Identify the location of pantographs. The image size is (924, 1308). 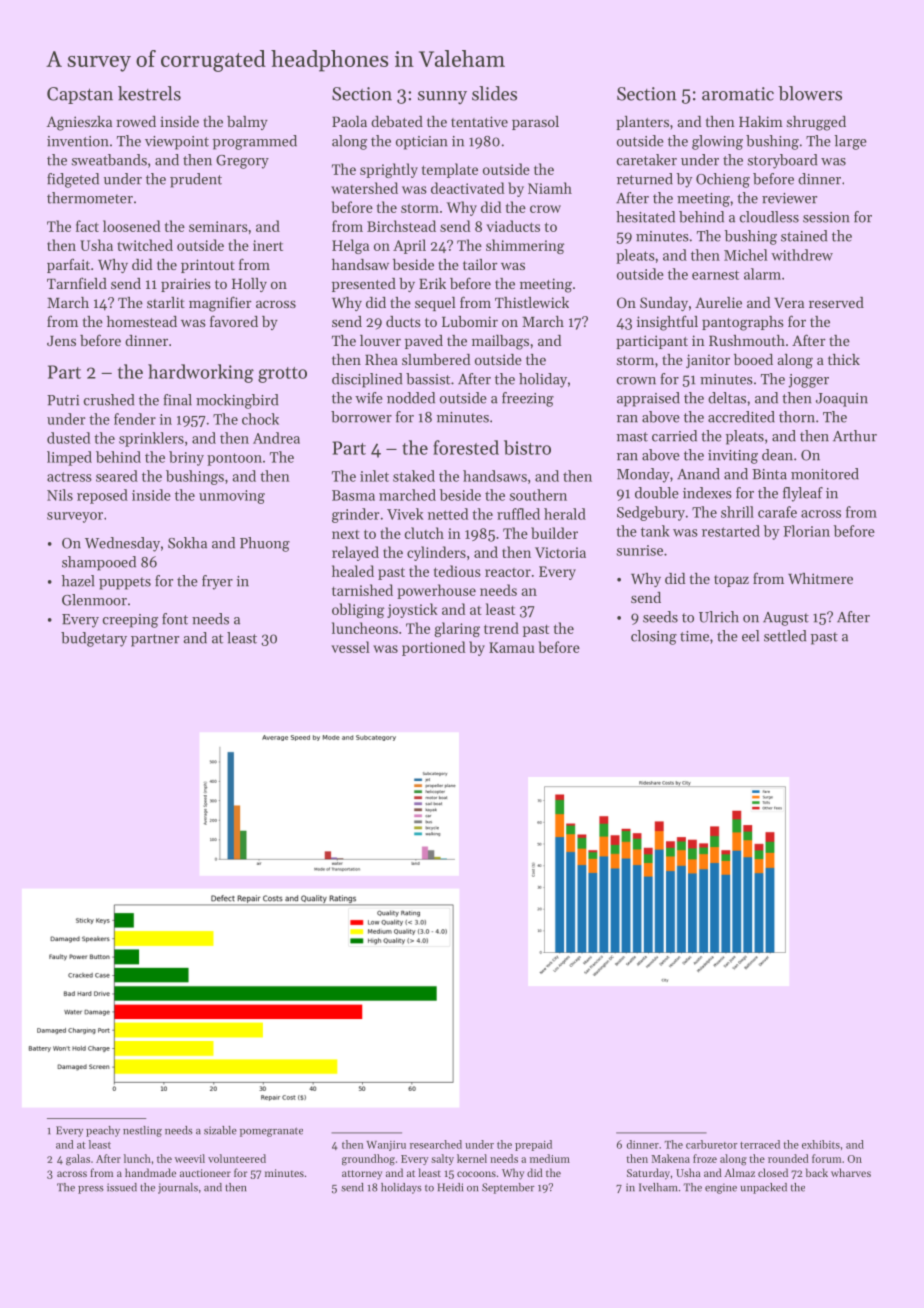
(743, 323).
